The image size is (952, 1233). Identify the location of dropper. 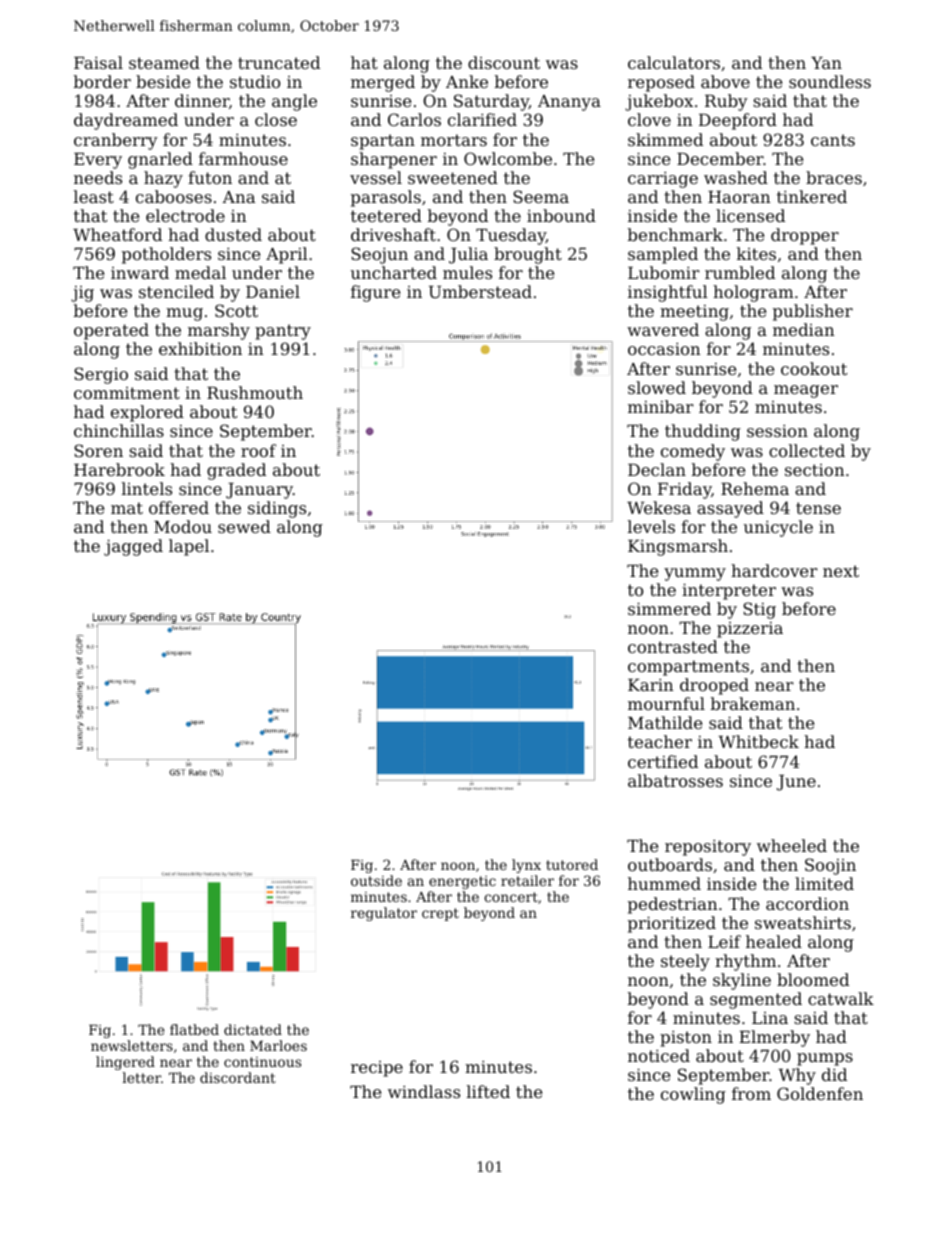
(805, 236).
